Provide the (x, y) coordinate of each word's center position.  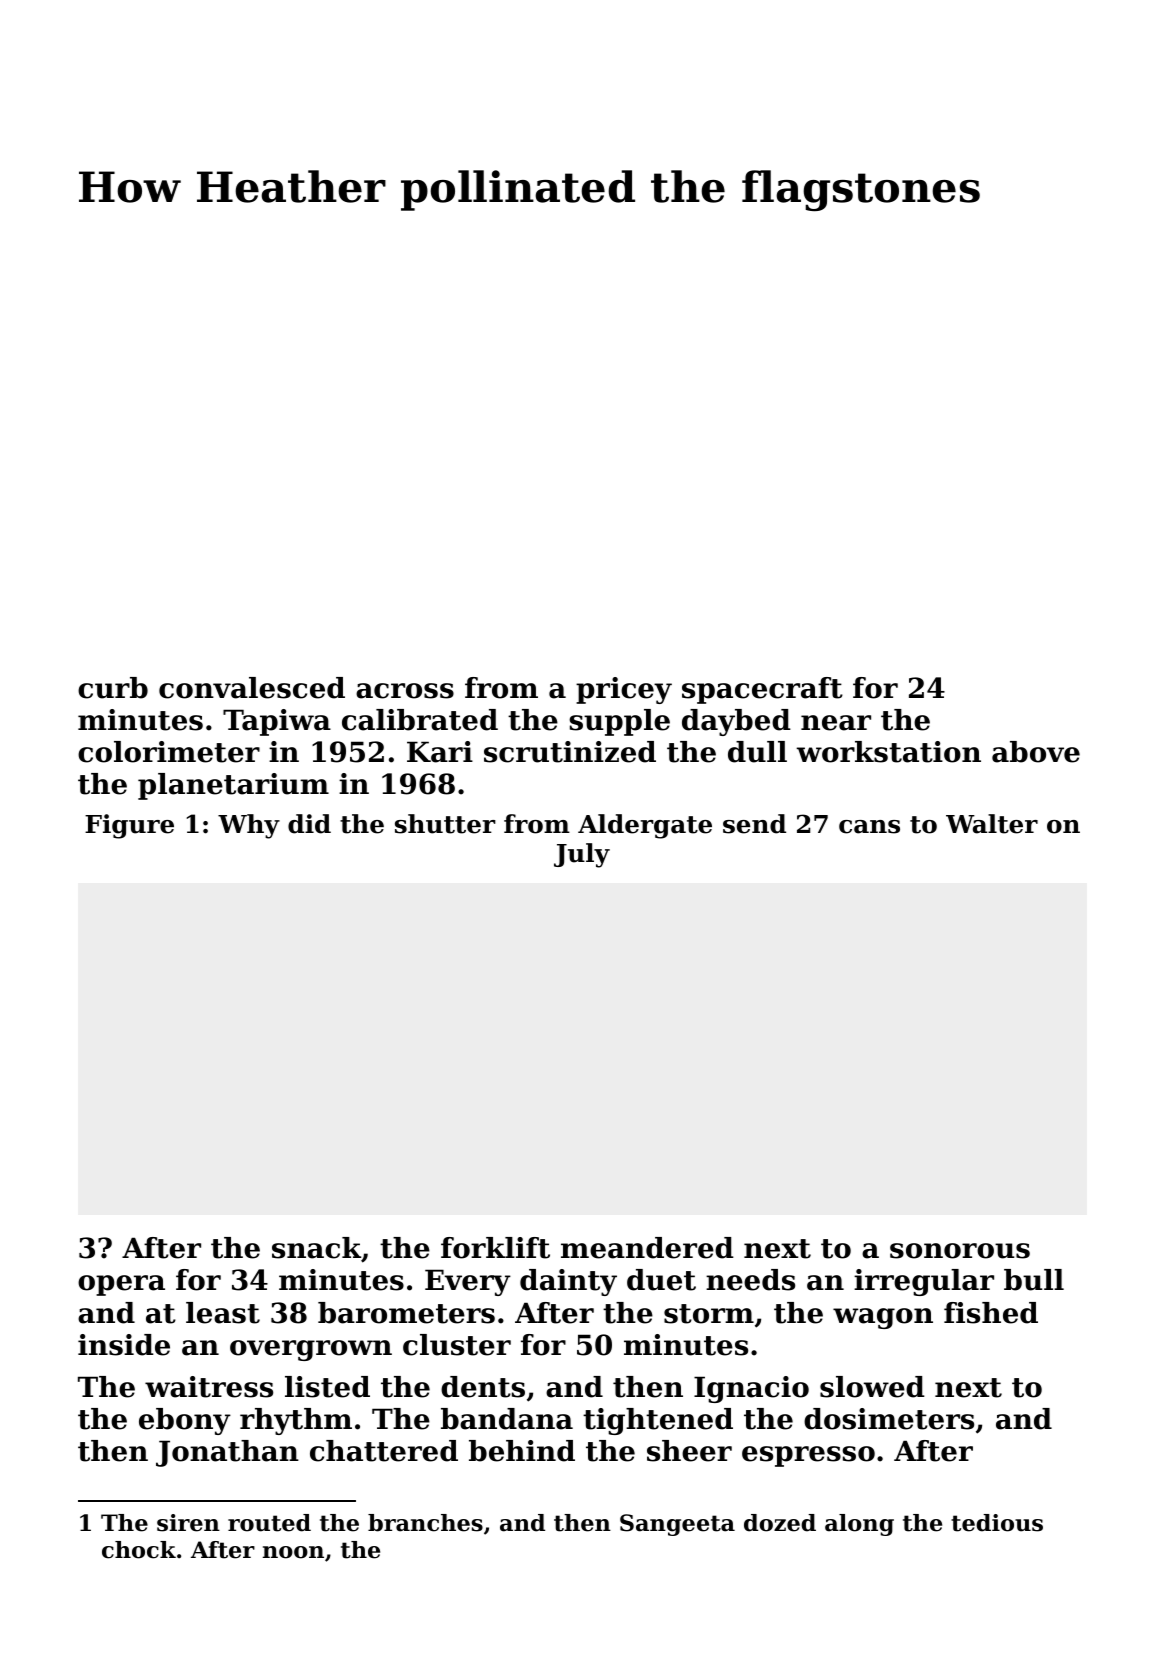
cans (869, 827)
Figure (129, 826)
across (405, 691)
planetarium (233, 786)
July (582, 855)
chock (139, 1550)
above (1036, 752)
